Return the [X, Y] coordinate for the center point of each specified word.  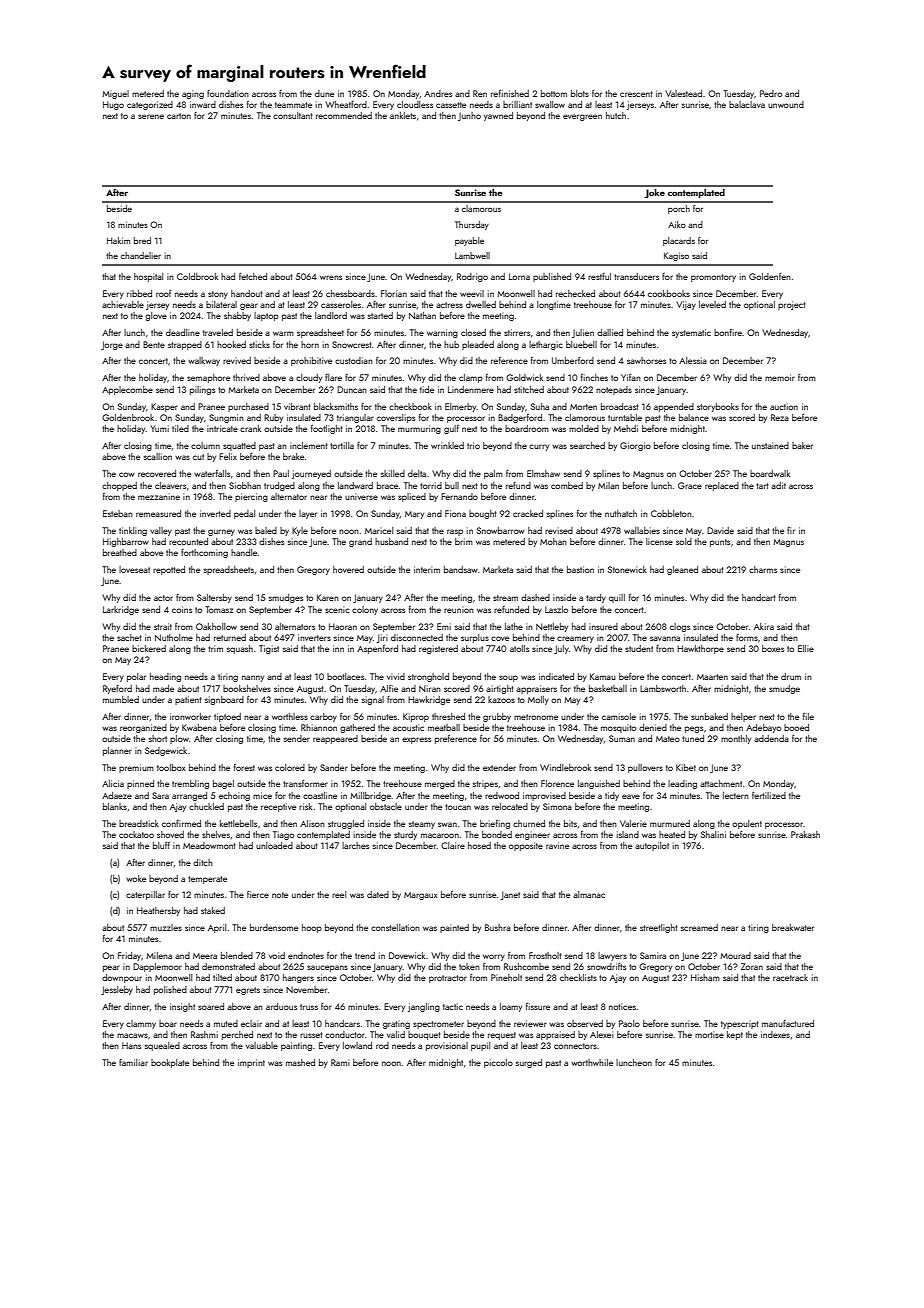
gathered [357, 728]
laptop [266, 316]
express [416, 740]
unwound [786, 104]
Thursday [472, 225]
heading [165, 677]
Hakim [118, 240]
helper [743, 717]
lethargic [546, 345]
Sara [160, 795]
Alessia [693, 360]
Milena [159, 955]
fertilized [769, 795]
